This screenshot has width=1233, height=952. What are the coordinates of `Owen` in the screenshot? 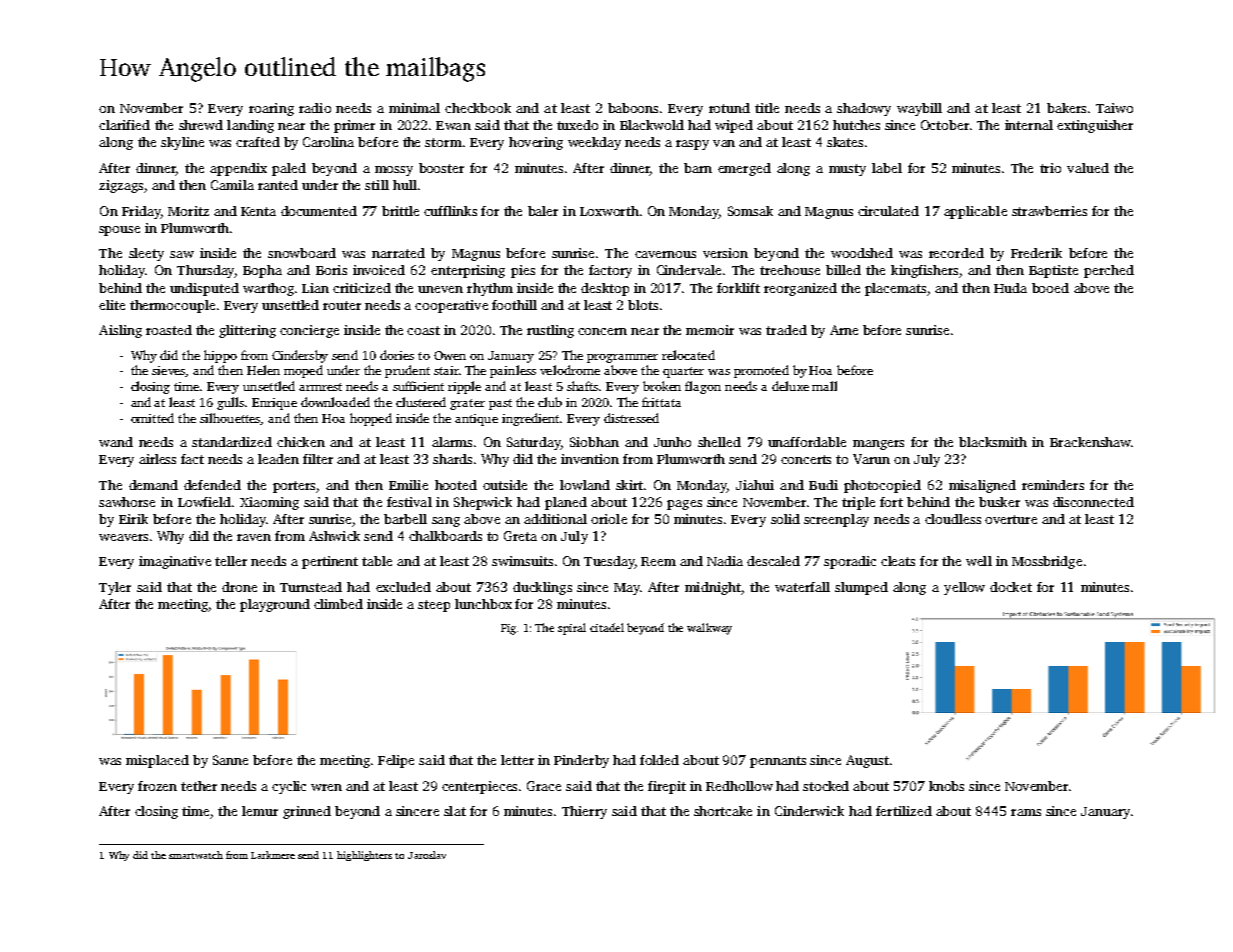 It's located at (450, 355).
